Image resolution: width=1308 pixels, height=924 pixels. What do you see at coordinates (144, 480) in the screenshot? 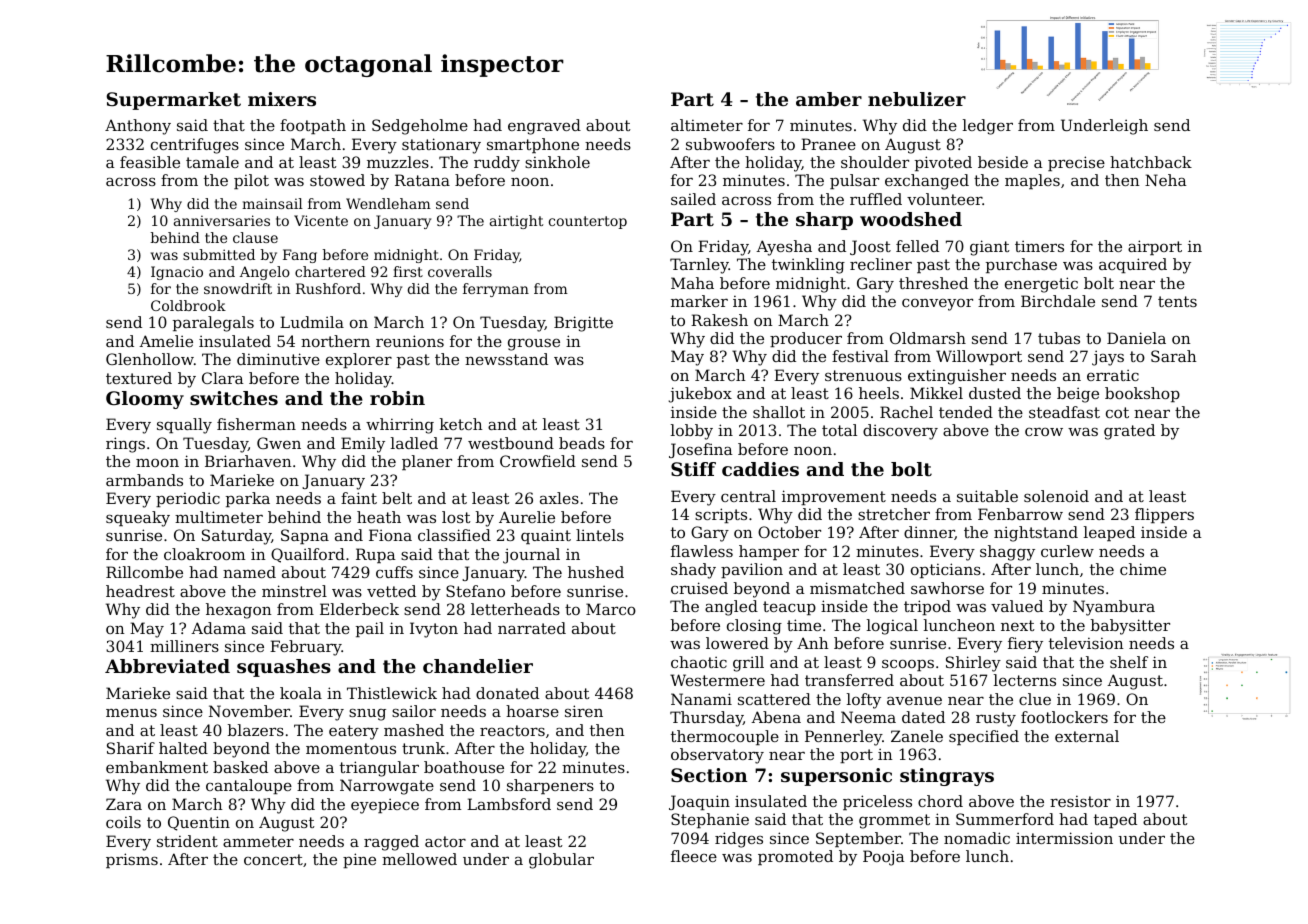
I see `armbands` at bounding box center [144, 480].
